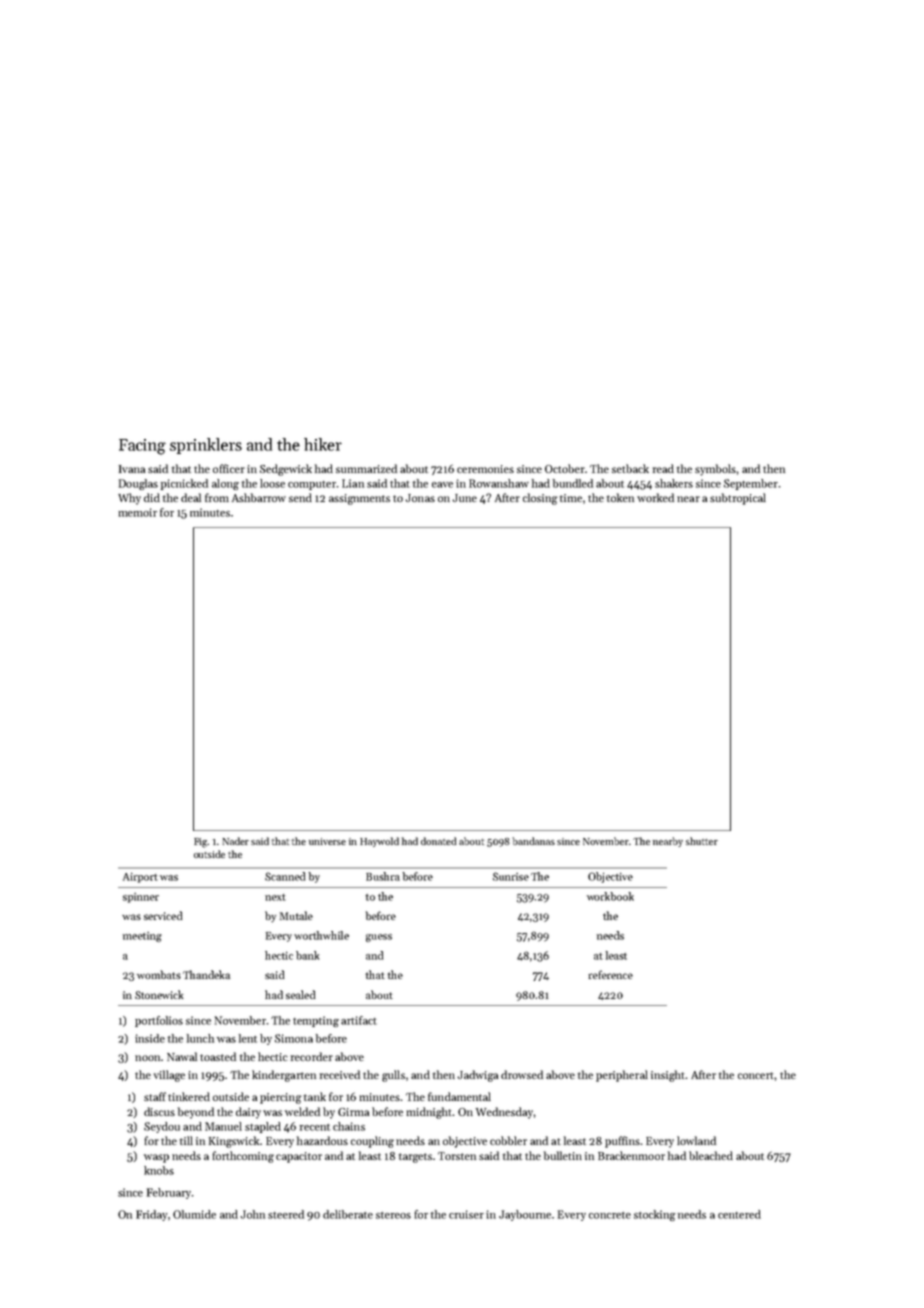 Image resolution: width=924 pixels, height=1308 pixels. I want to click on June, so click(464, 498).
